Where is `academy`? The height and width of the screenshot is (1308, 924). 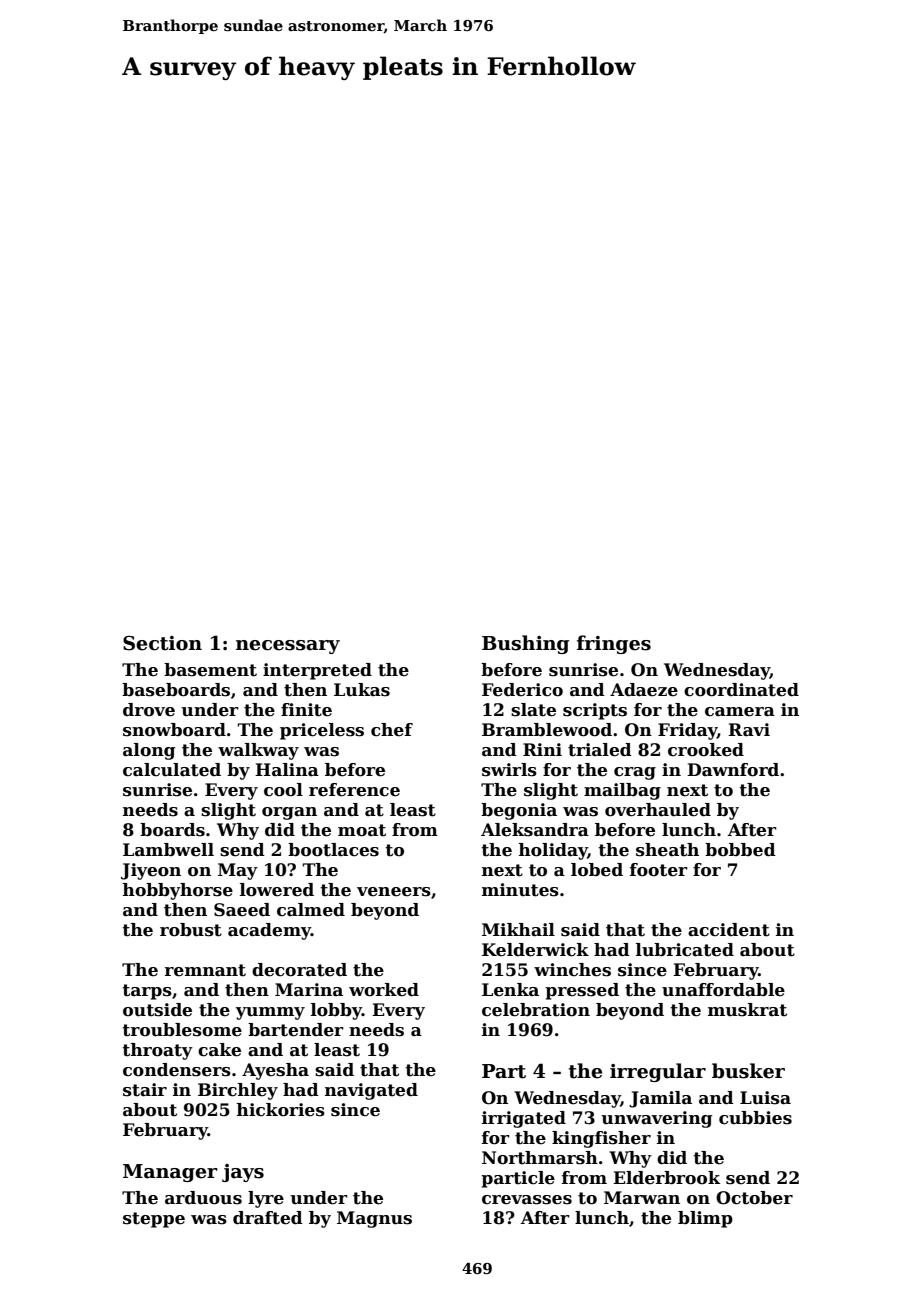 academy is located at coordinates (269, 931).
